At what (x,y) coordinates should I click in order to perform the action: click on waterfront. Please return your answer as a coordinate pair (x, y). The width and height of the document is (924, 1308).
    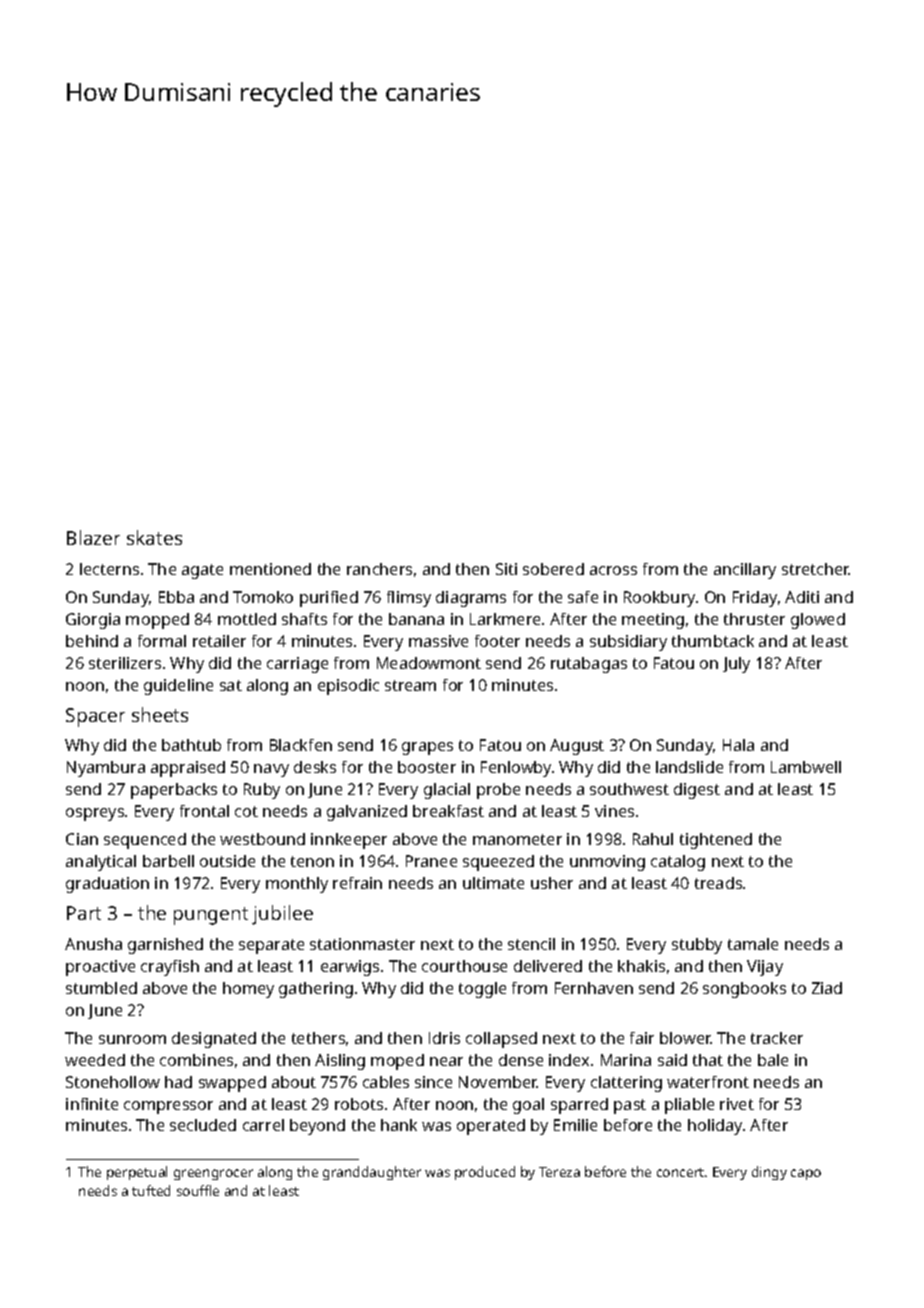
    Looking at the image, I should click on (708, 1082).
